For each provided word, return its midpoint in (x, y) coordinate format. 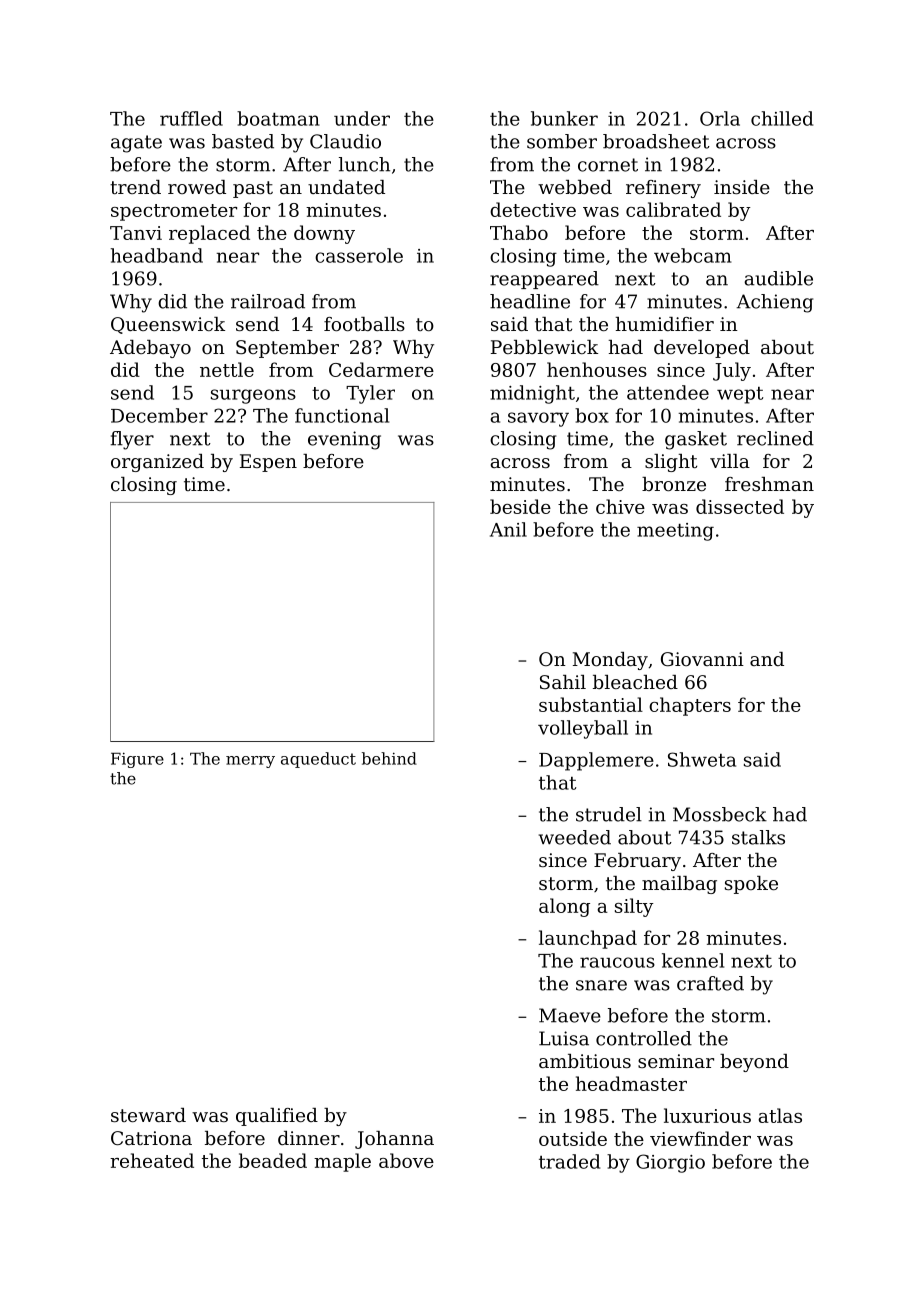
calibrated (673, 209)
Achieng (774, 303)
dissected (740, 506)
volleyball (583, 729)
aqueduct (318, 760)
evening (344, 440)
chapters (690, 706)
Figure (137, 760)
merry (250, 762)
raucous (617, 962)
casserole (359, 255)
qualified (277, 1117)
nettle (227, 369)
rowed (197, 187)
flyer (132, 440)
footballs (364, 324)
